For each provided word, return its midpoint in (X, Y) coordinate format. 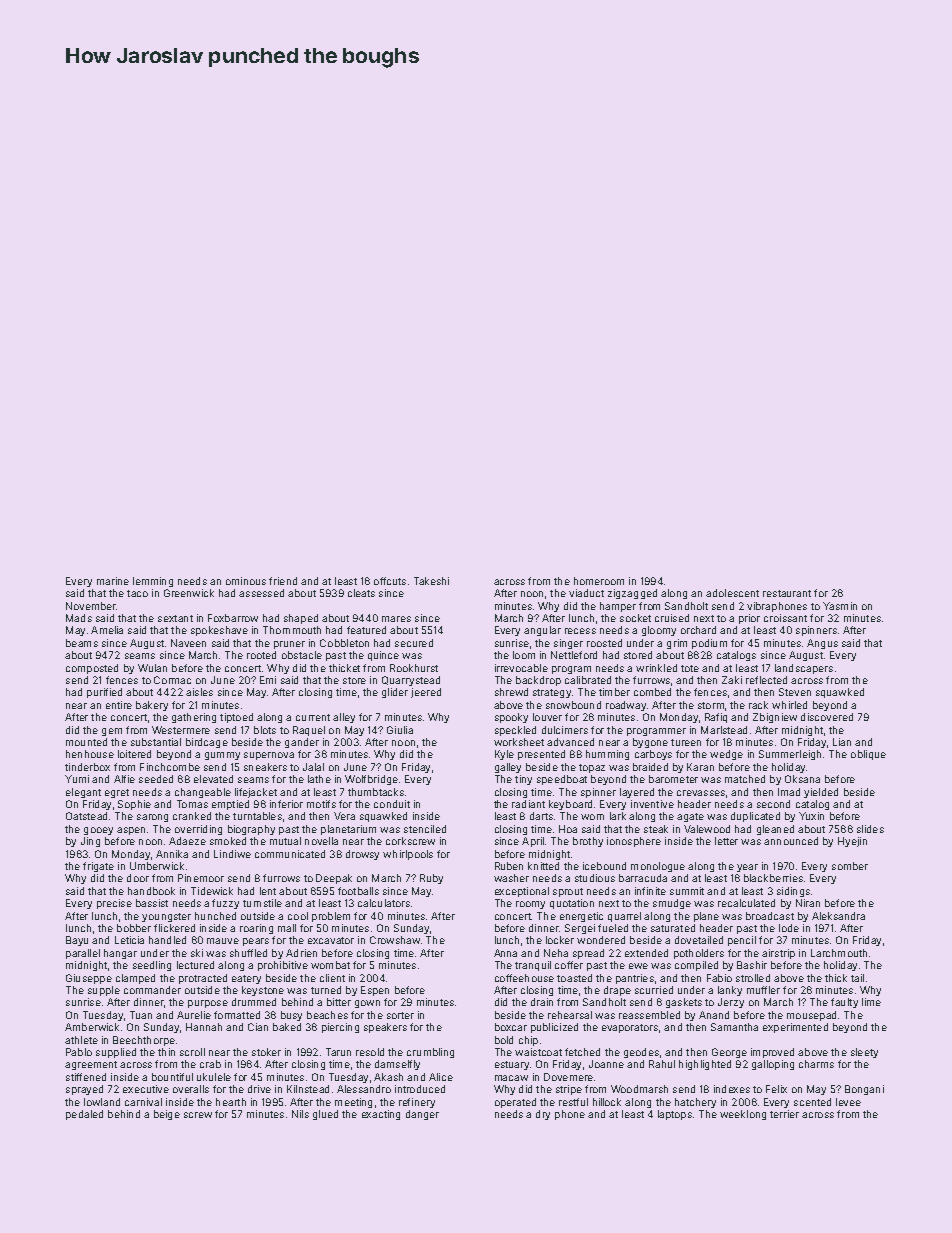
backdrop (538, 681)
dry (543, 1115)
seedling (152, 966)
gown (367, 1004)
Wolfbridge (371, 780)
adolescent (732, 593)
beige (167, 1115)
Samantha (734, 1027)
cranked (192, 816)
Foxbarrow (233, 618)
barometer (673, 779)
